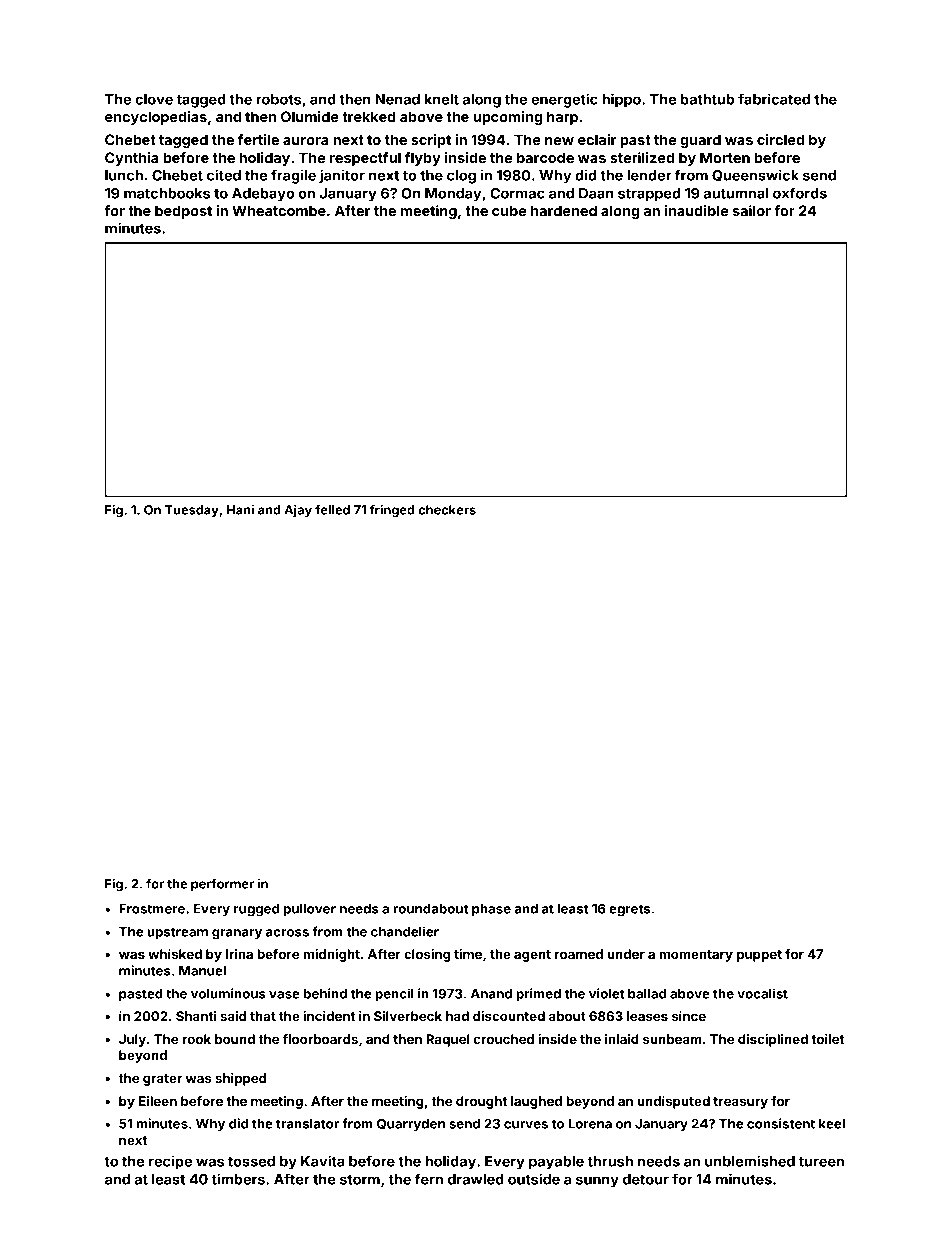 The image size is (952, 1233). Describe the element at coordinates (800, 193) in the image. I see `oxfords` at that location.
